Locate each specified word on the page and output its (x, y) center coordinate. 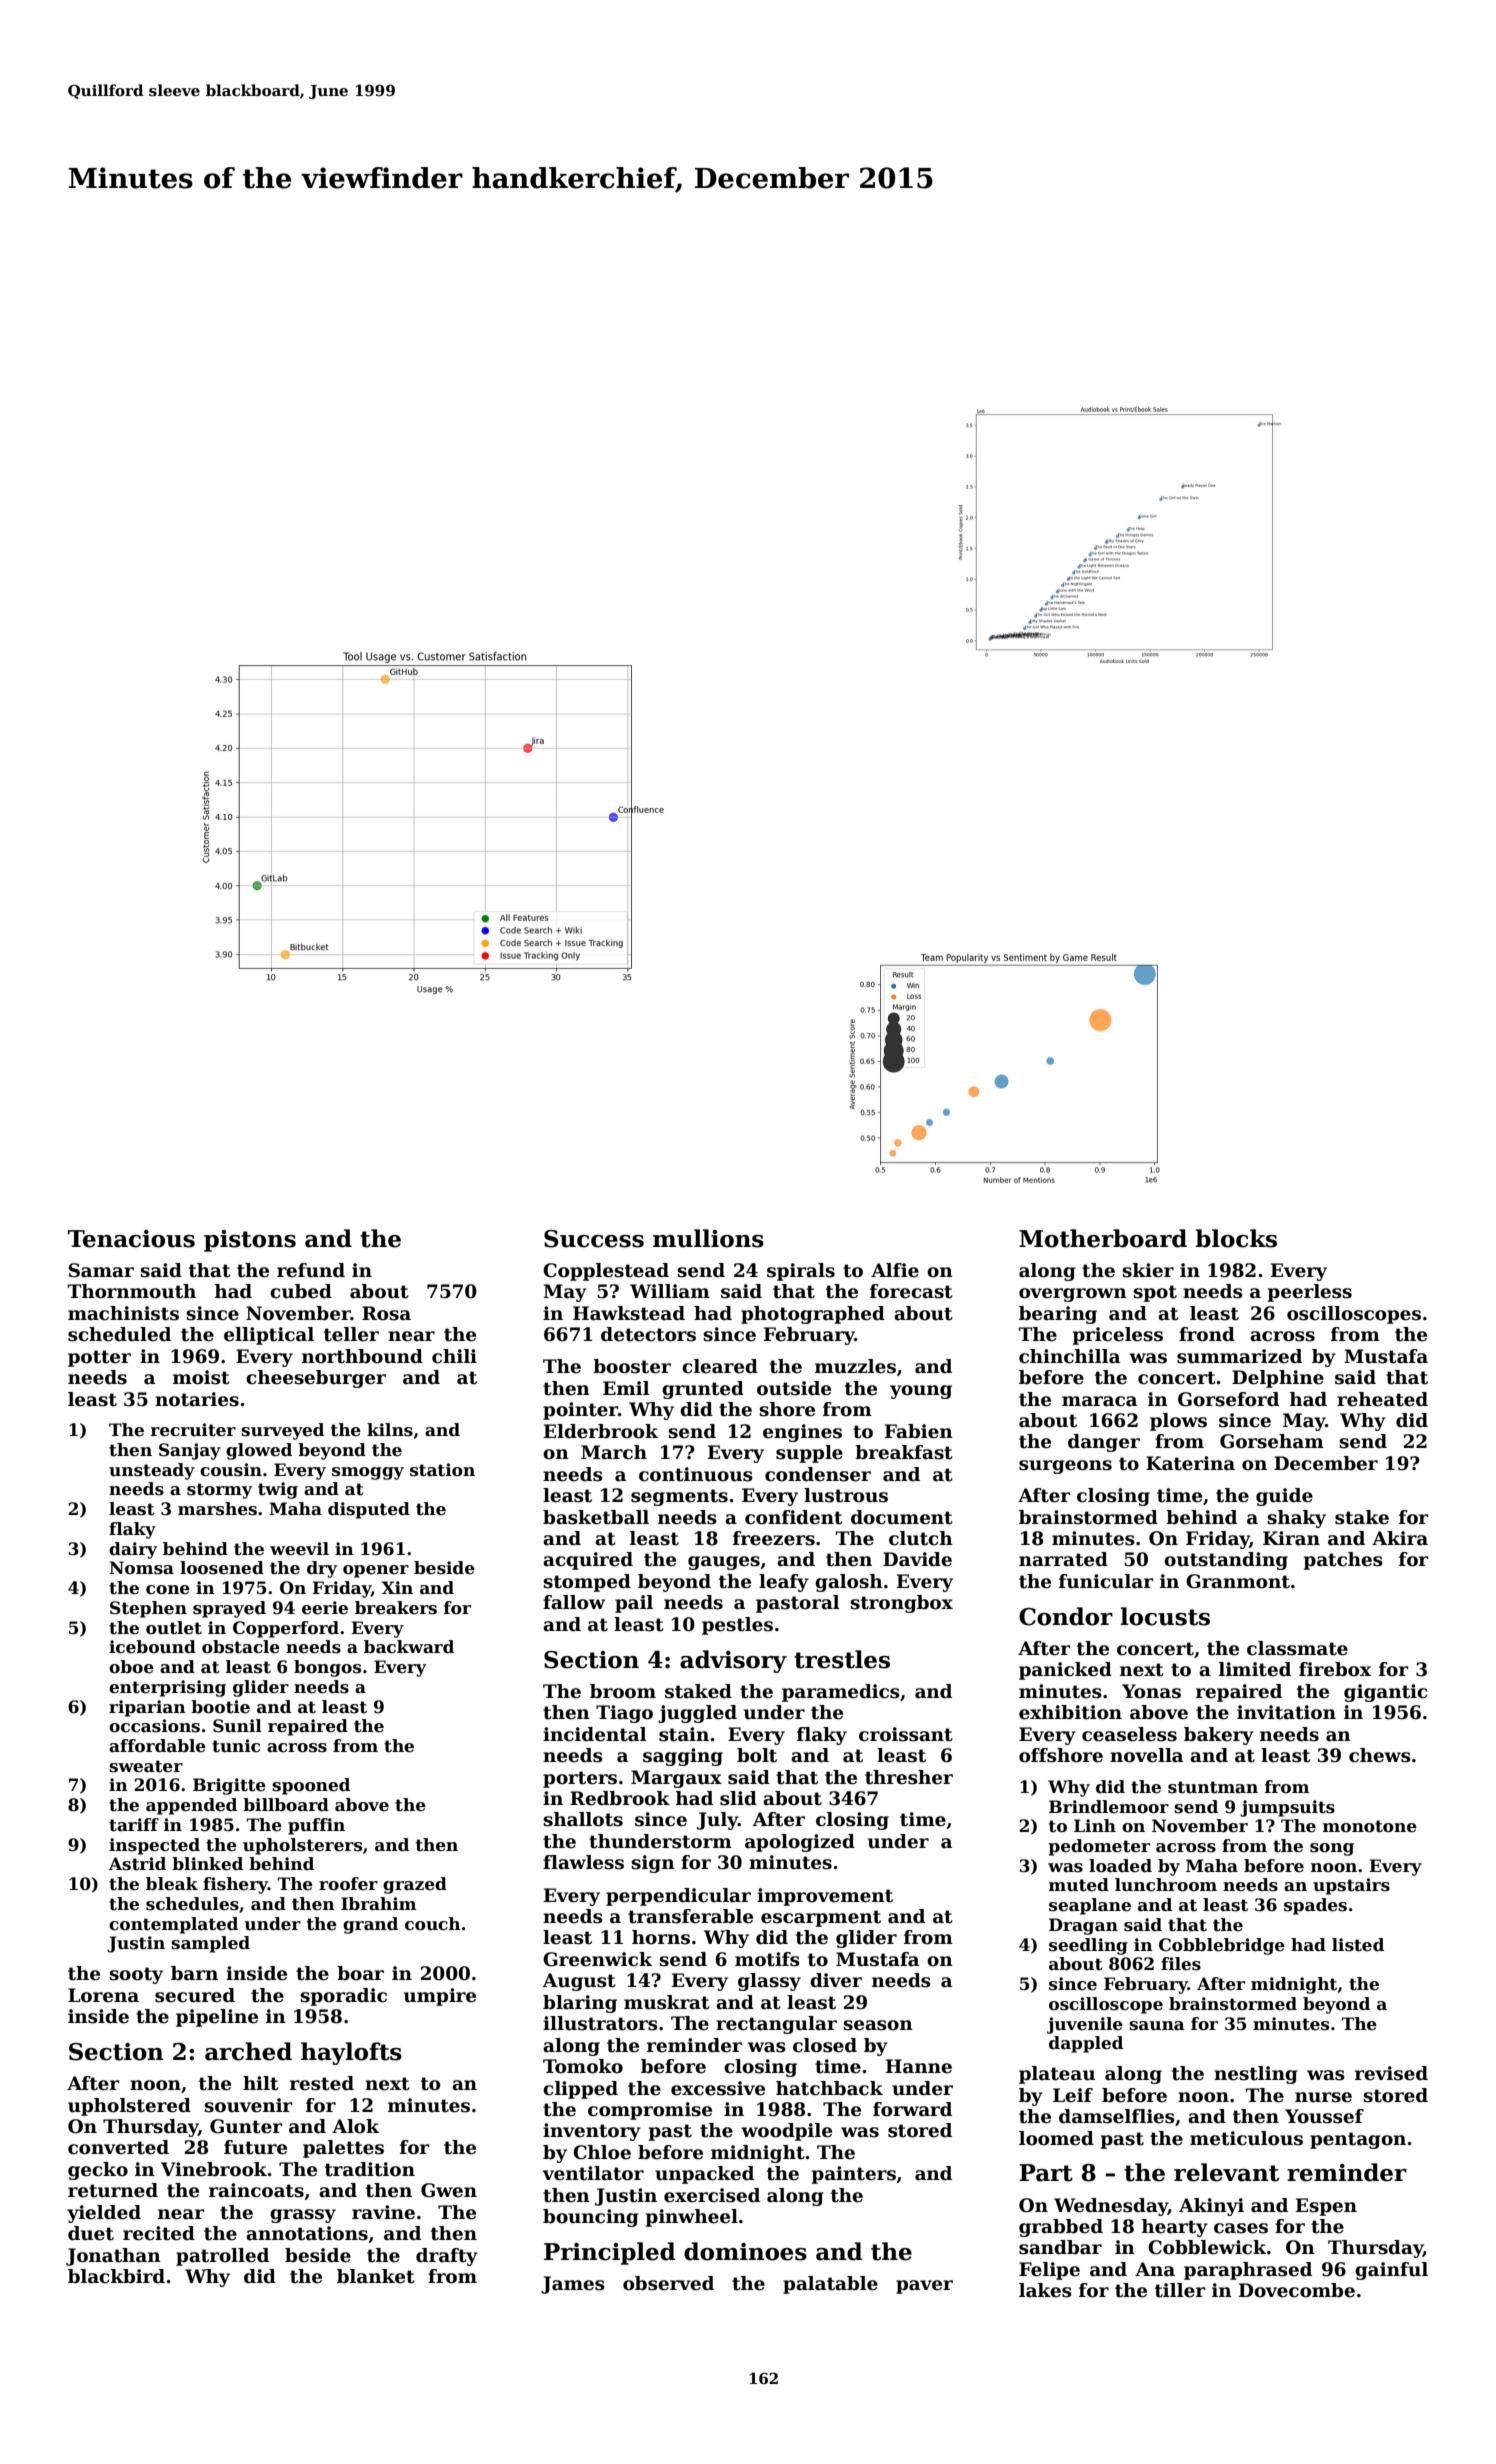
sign (653, 1864)
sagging (683, 1757)
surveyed (282, 1431)
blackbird (116, 2276)
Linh (1095, 1825)
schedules (192, 1904)
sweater (146, 1766)
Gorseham (1272, 1441)
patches (1343, 1561)
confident (794, 1517)
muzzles (855, 1366)
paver (924, 2287)
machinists (123, 1313)
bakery (1219, 1736)
